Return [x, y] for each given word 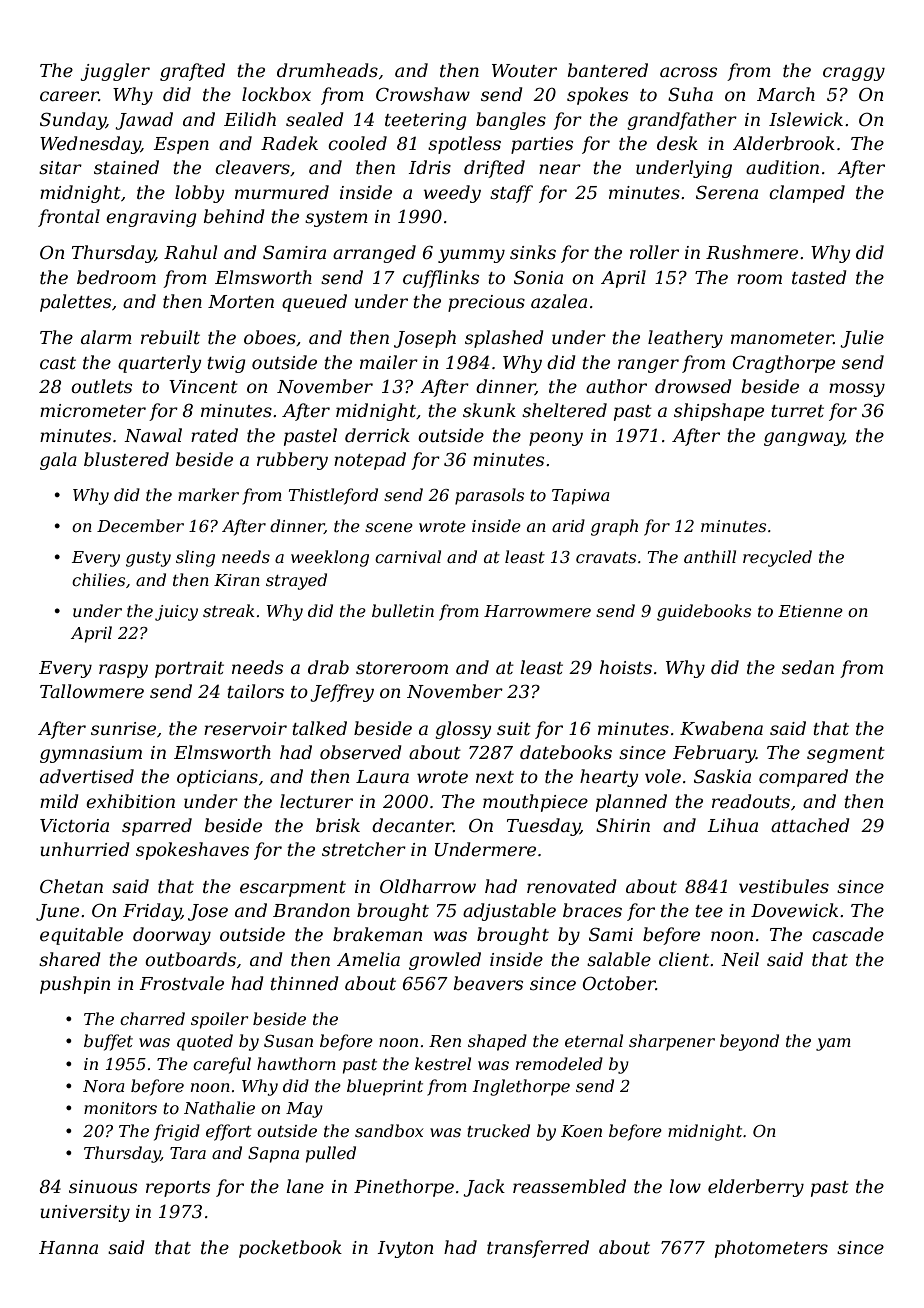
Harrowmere [537, 611]
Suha [690, 94]
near [560, 169]
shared [70, 959]
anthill [710, 556]
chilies [98, 579]
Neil [740, 959]
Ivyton [405, 1249]
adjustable [509, 912]
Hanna [68, 1247]
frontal [69, 218]
